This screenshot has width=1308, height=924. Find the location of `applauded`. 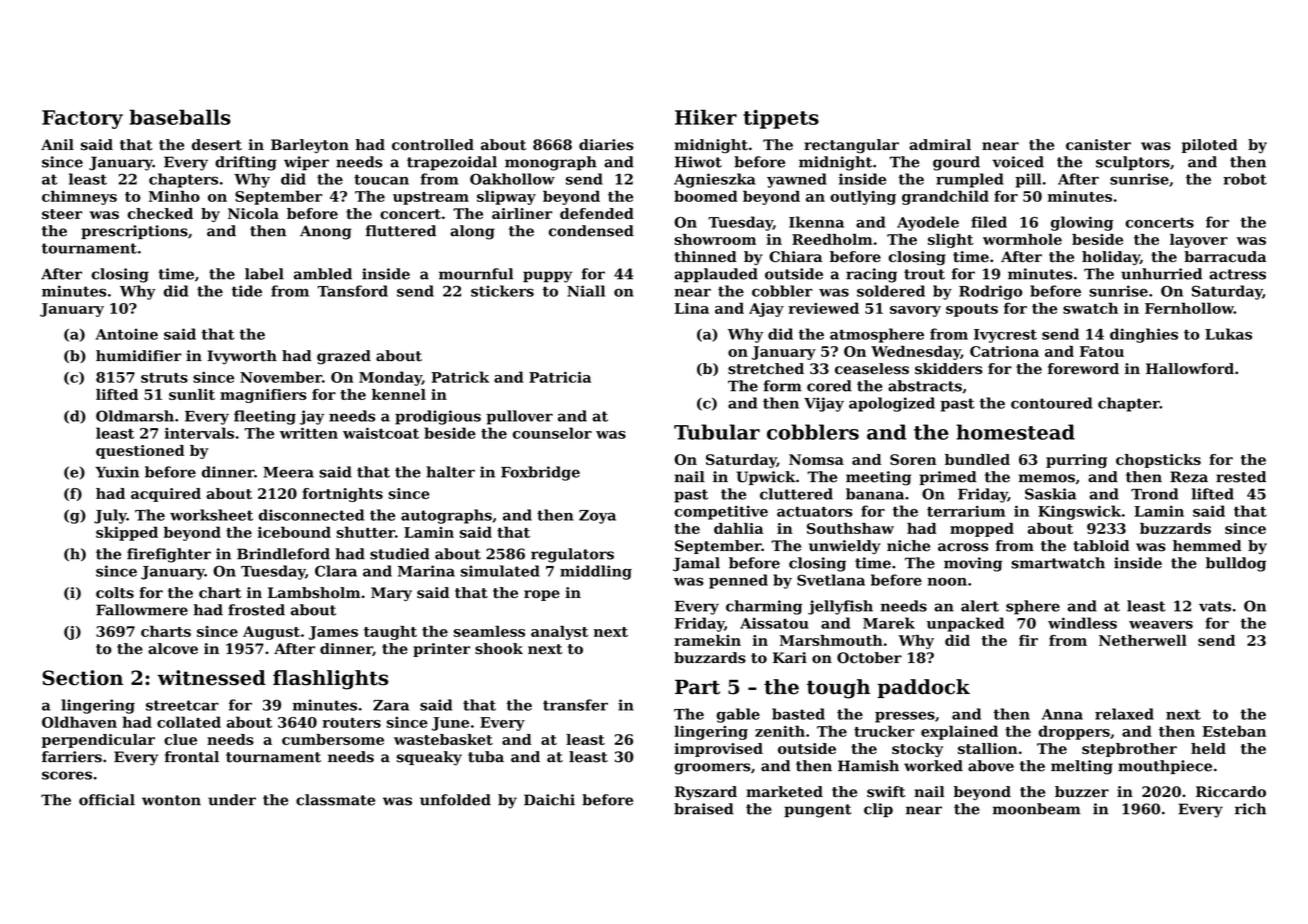

applauded is located at coordinates (716, 275).
